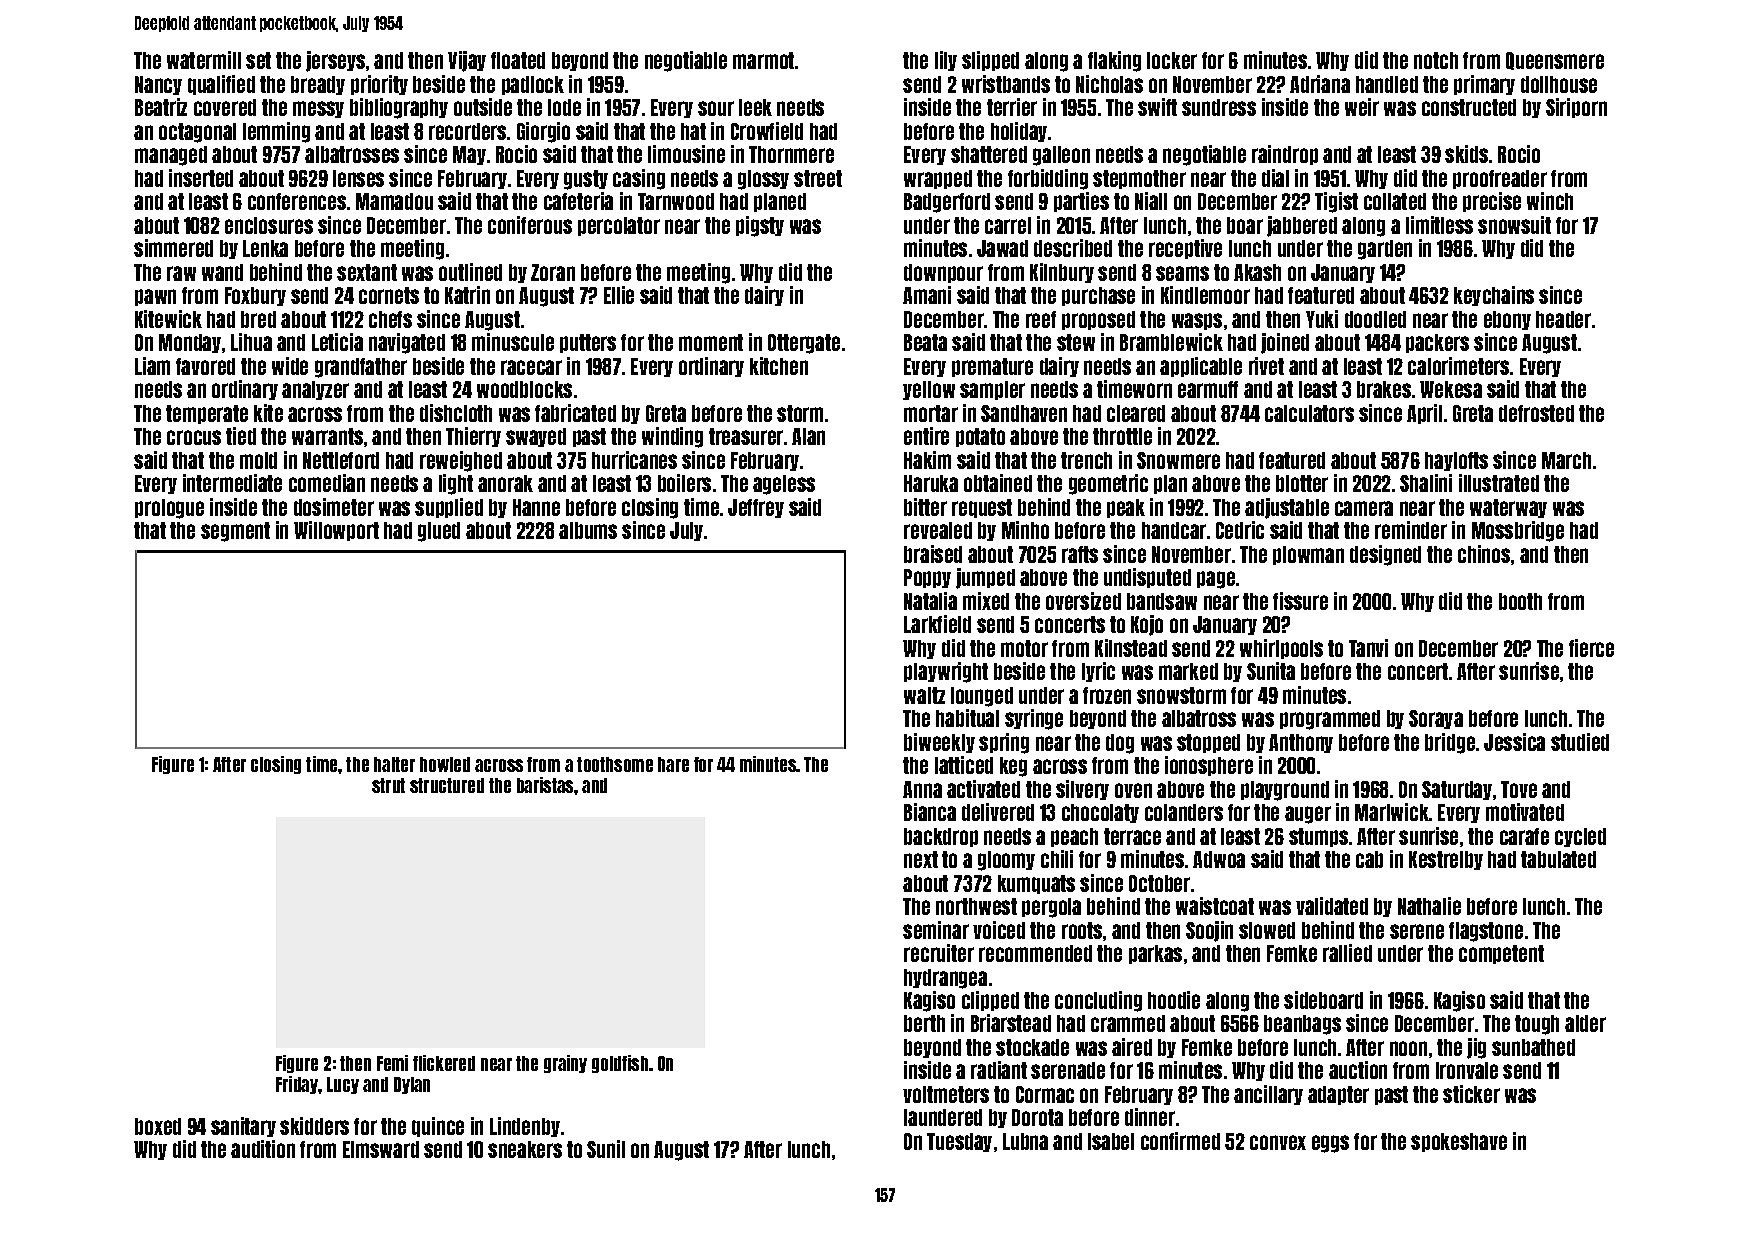  What do you see at coordinates (1514, 225) in the screenshot?
I see `snowsuit` at bounding box center [1514, 225].
